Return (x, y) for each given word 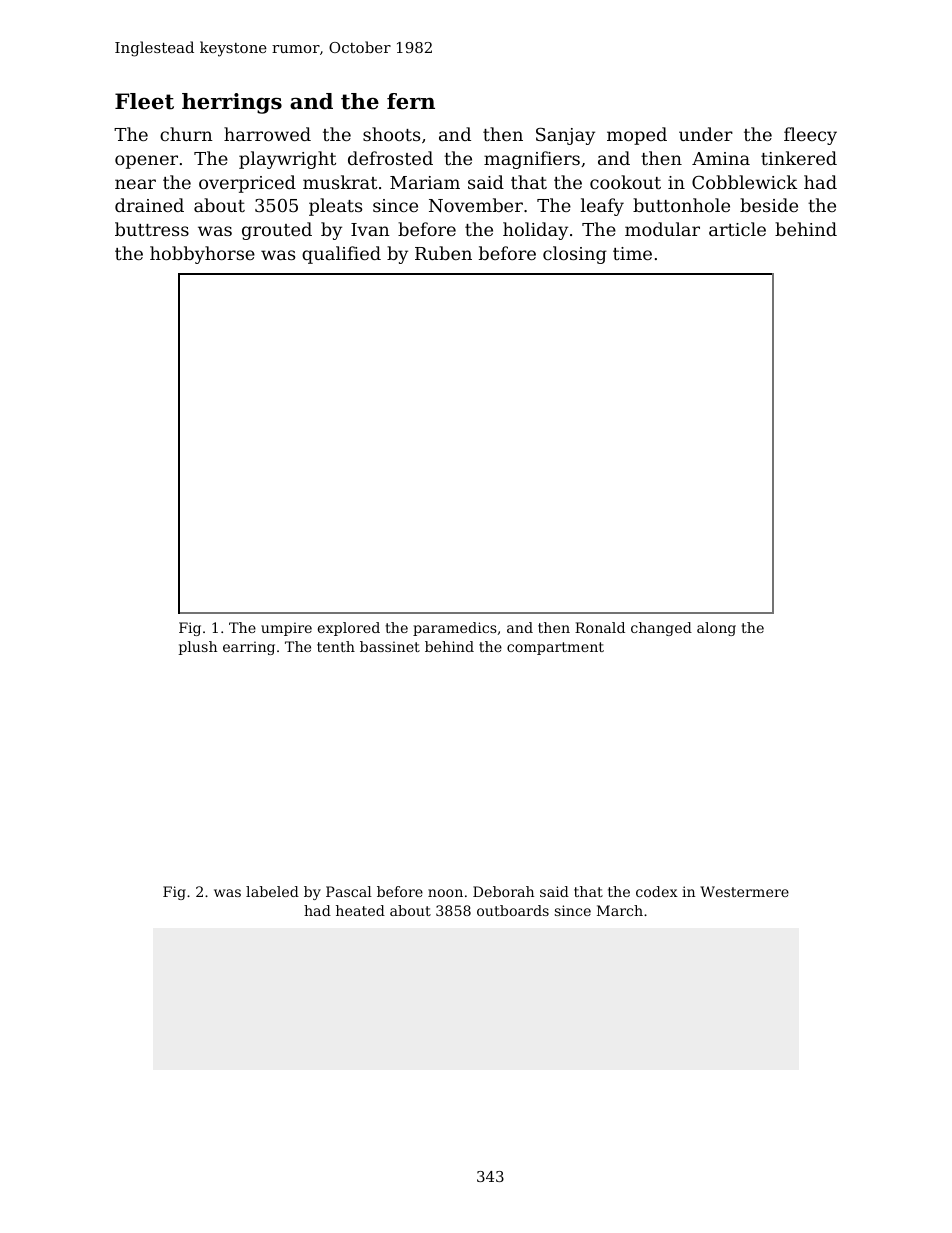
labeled (272, 891)
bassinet (390, 646)
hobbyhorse (202, 255)
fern (411, 101)
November (476, 205)
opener (146, 162)
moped (637, 136)
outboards (513, 910)
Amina (721, 158)
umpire (286, 629)
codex (657, 891)
